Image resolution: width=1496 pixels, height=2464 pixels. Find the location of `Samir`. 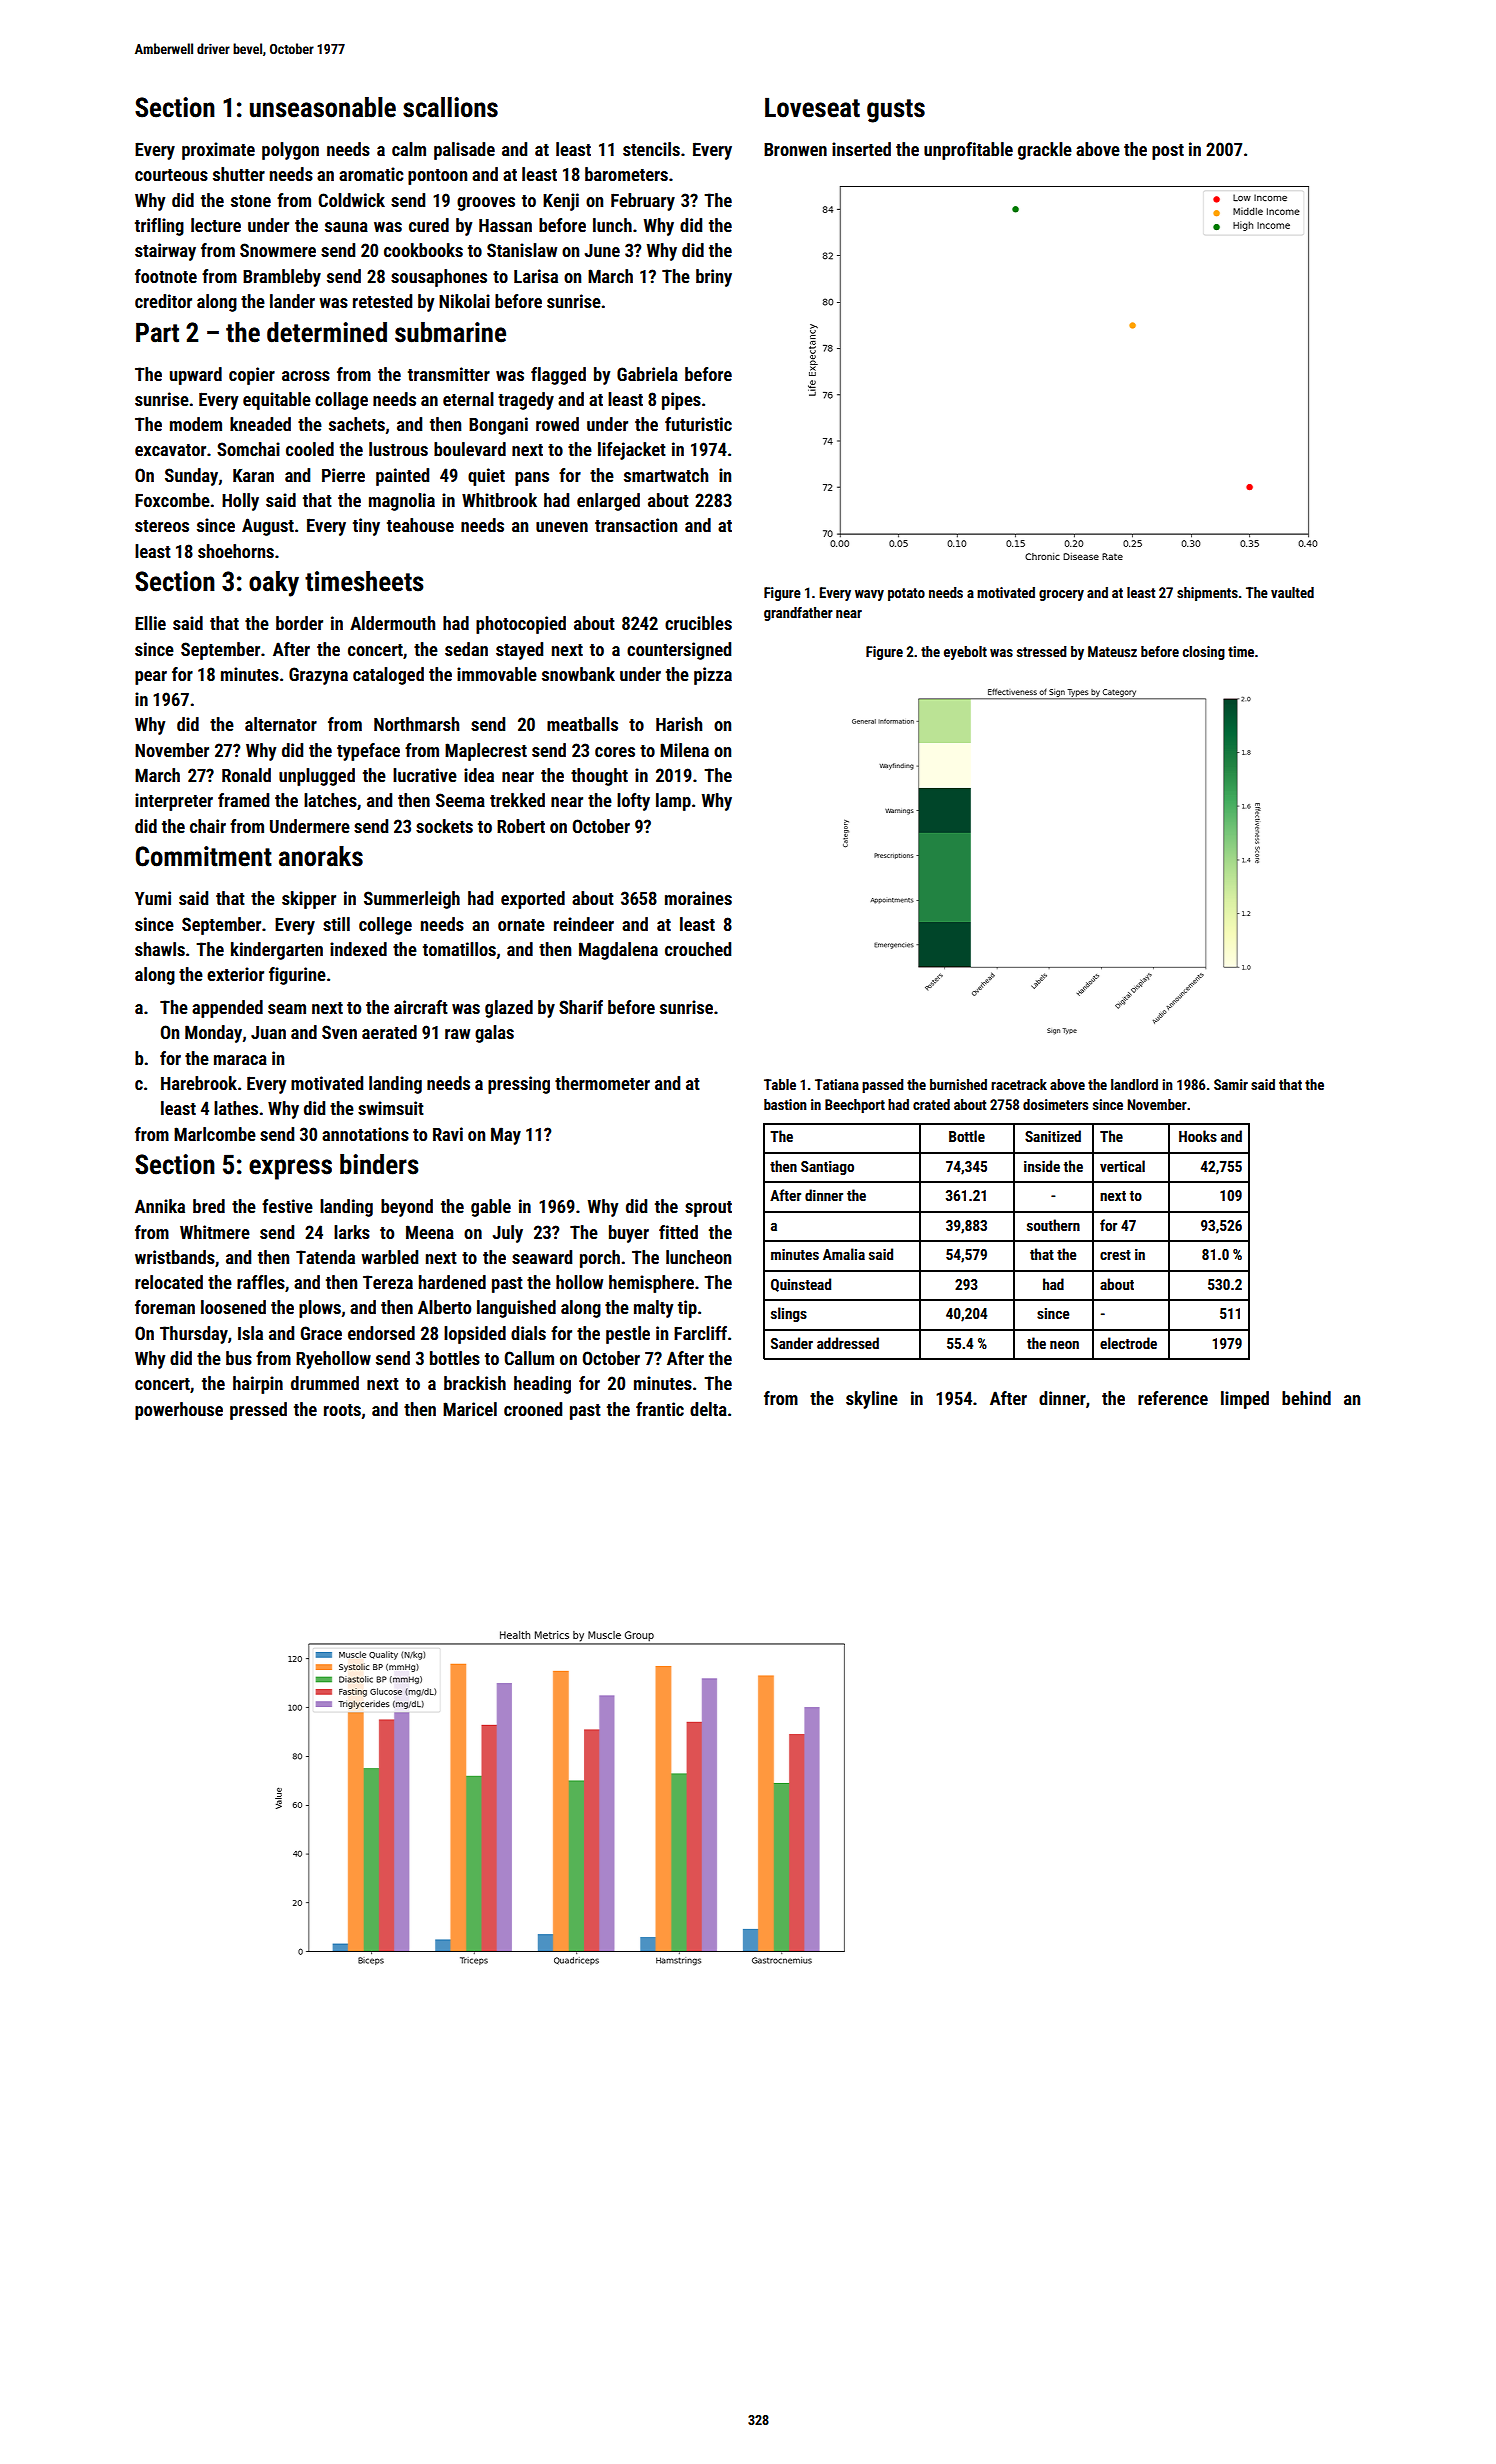

Samir is located at coordinates (1231, 1084).
